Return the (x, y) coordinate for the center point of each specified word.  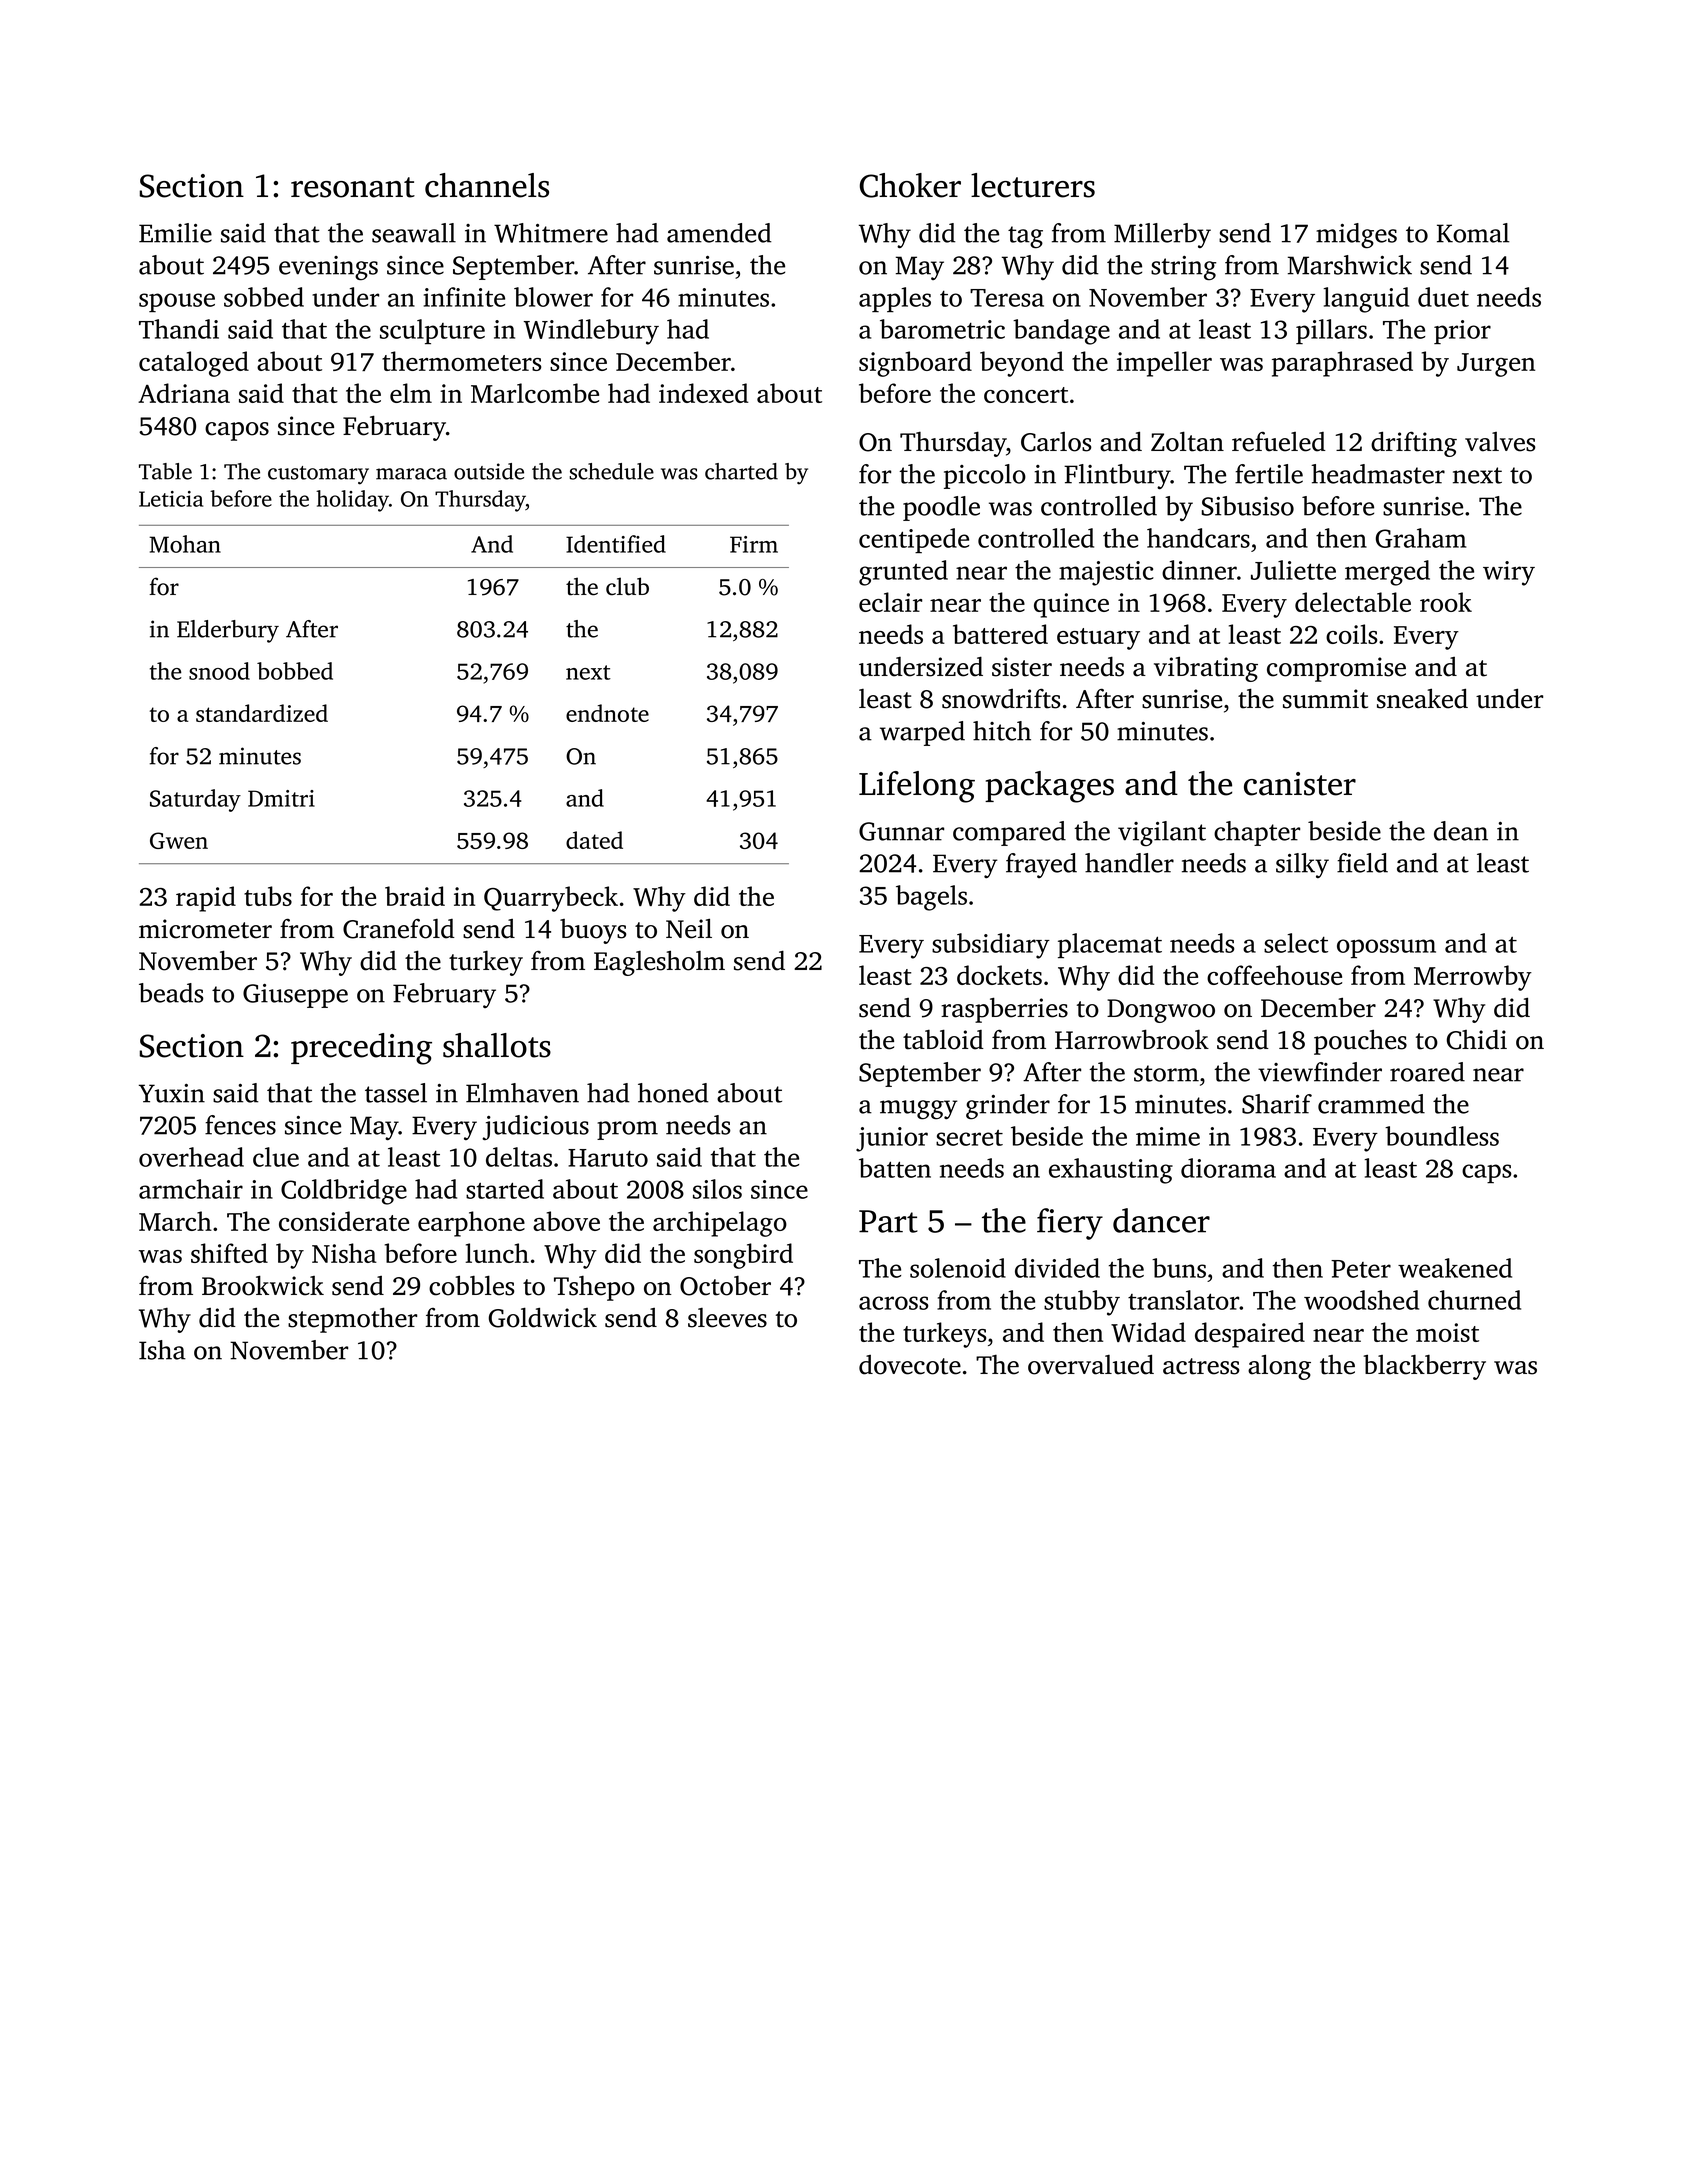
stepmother (352, 1320)
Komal (1473, 233)
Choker (910, 185)
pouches (1360, 1042)
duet (1443, 297)
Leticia (171, 499)
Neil (689, 928)
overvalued (1091, 1364)
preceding (361, 1049)
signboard (915, 364)
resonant (353, 187)
